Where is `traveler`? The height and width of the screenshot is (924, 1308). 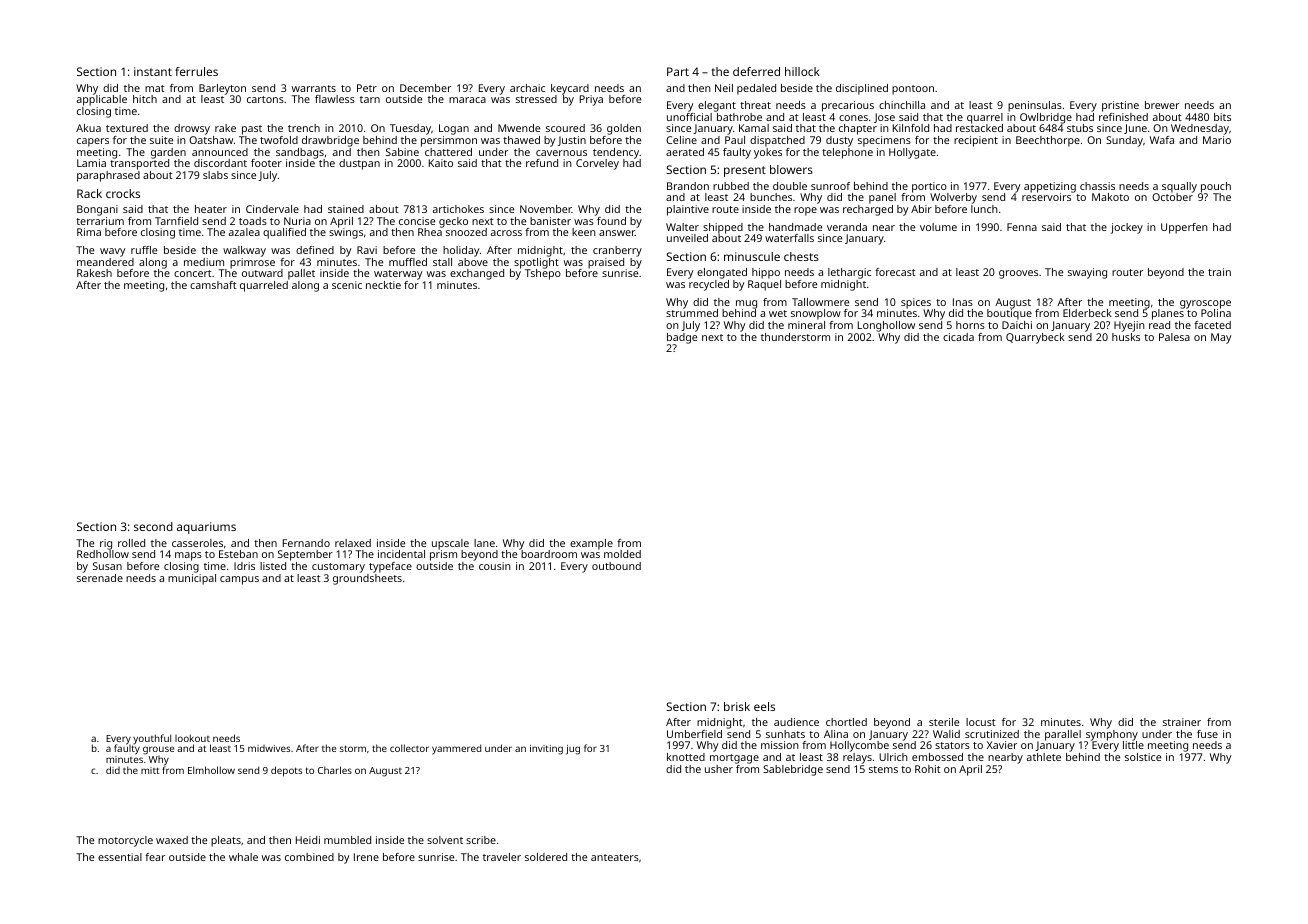 traveler is located at coordinates (502, 857).
